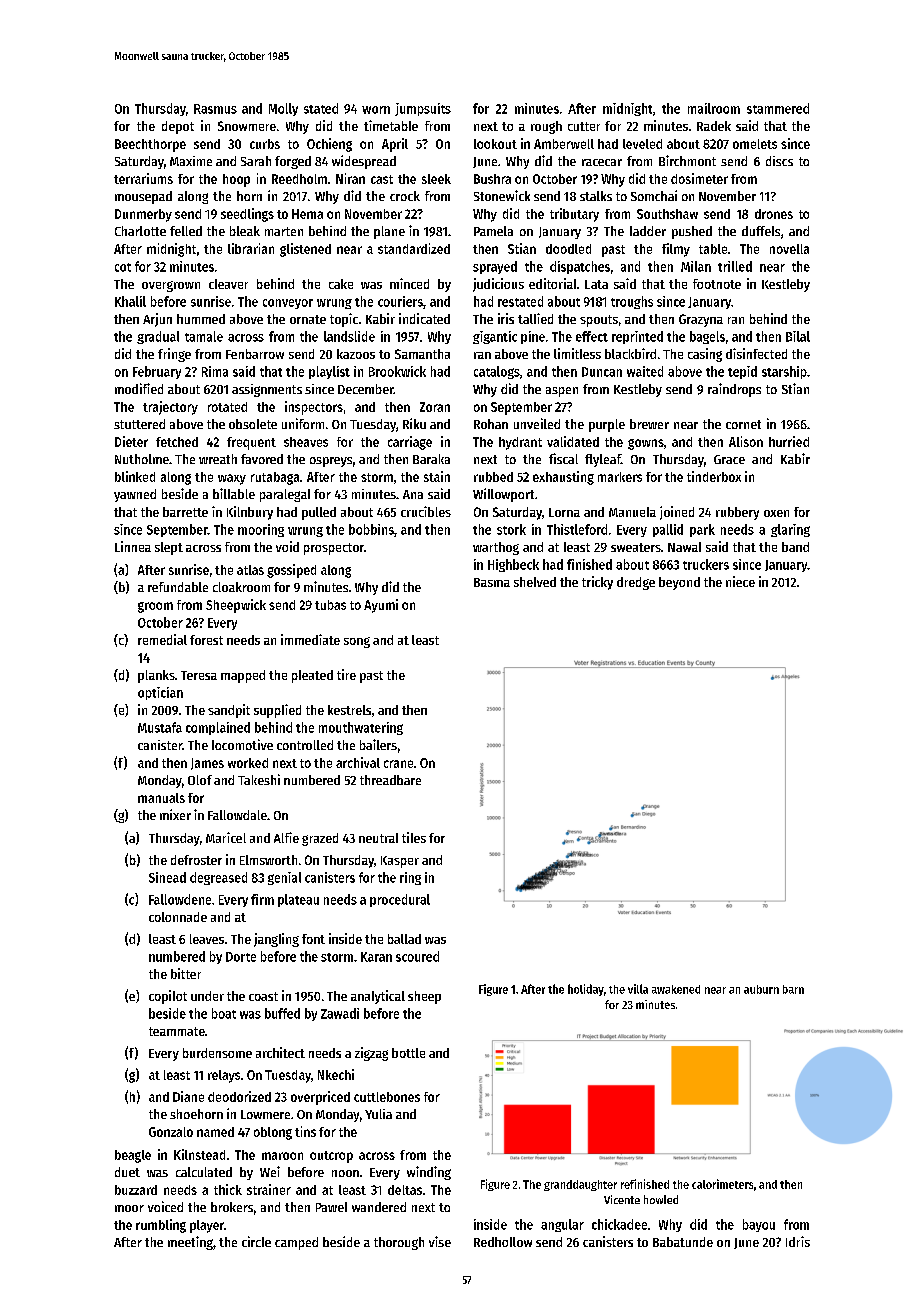  Describe the element at coordinates (288, 304) in the screenshot. I see `conveyor` at that location.
